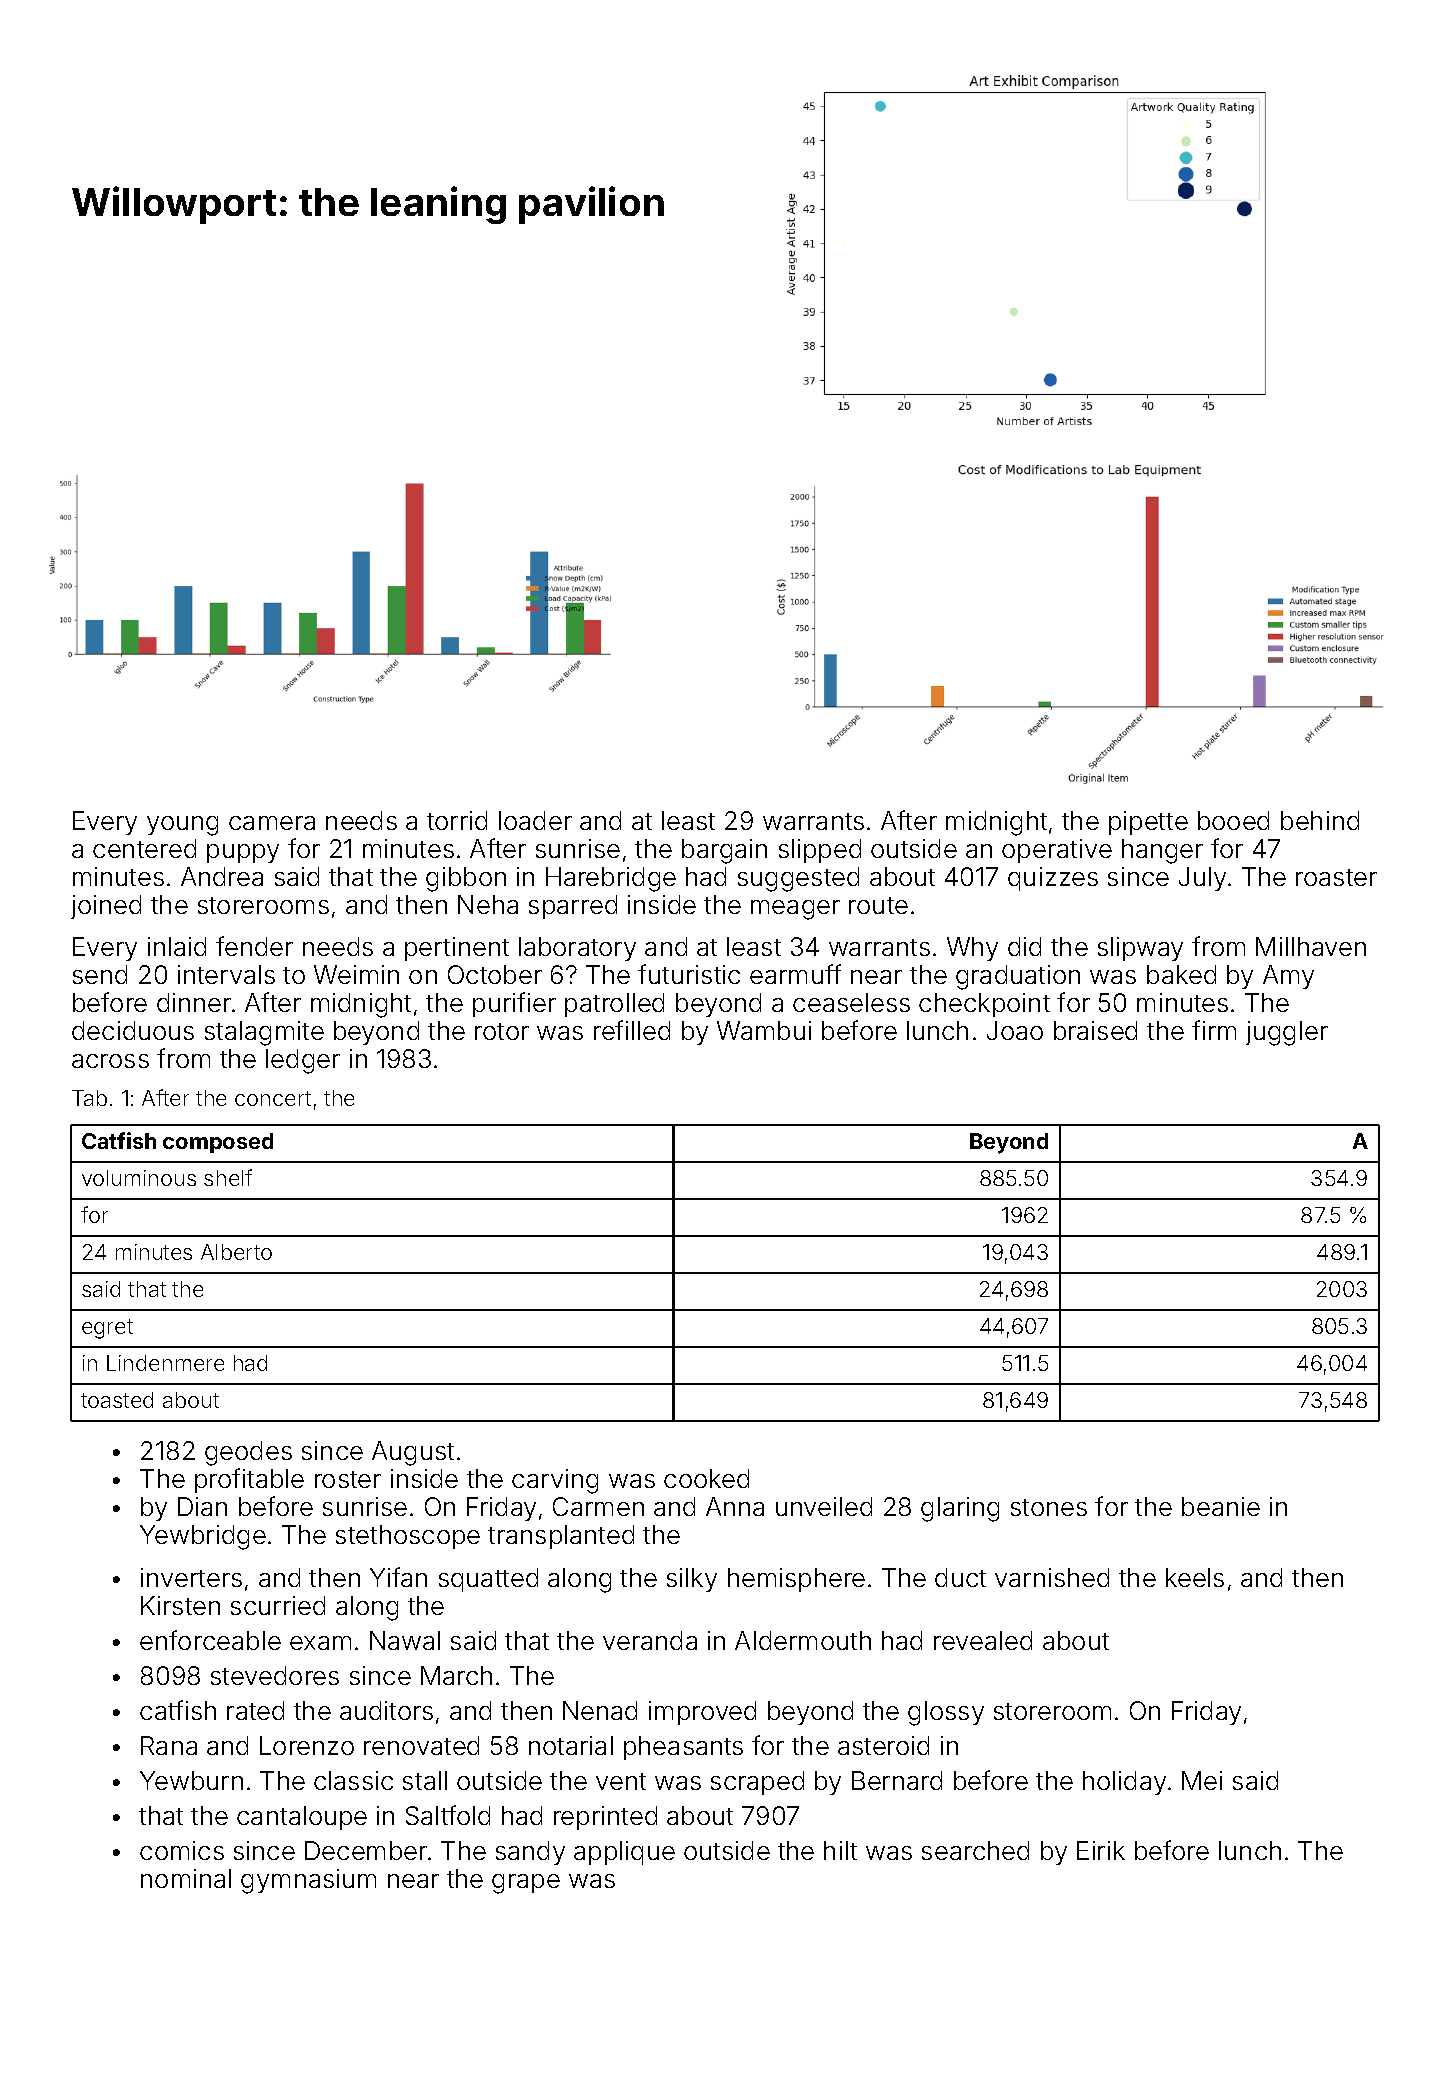 This document has width=1450, height=2100. I want to click on grape, so click(526, 1884).
